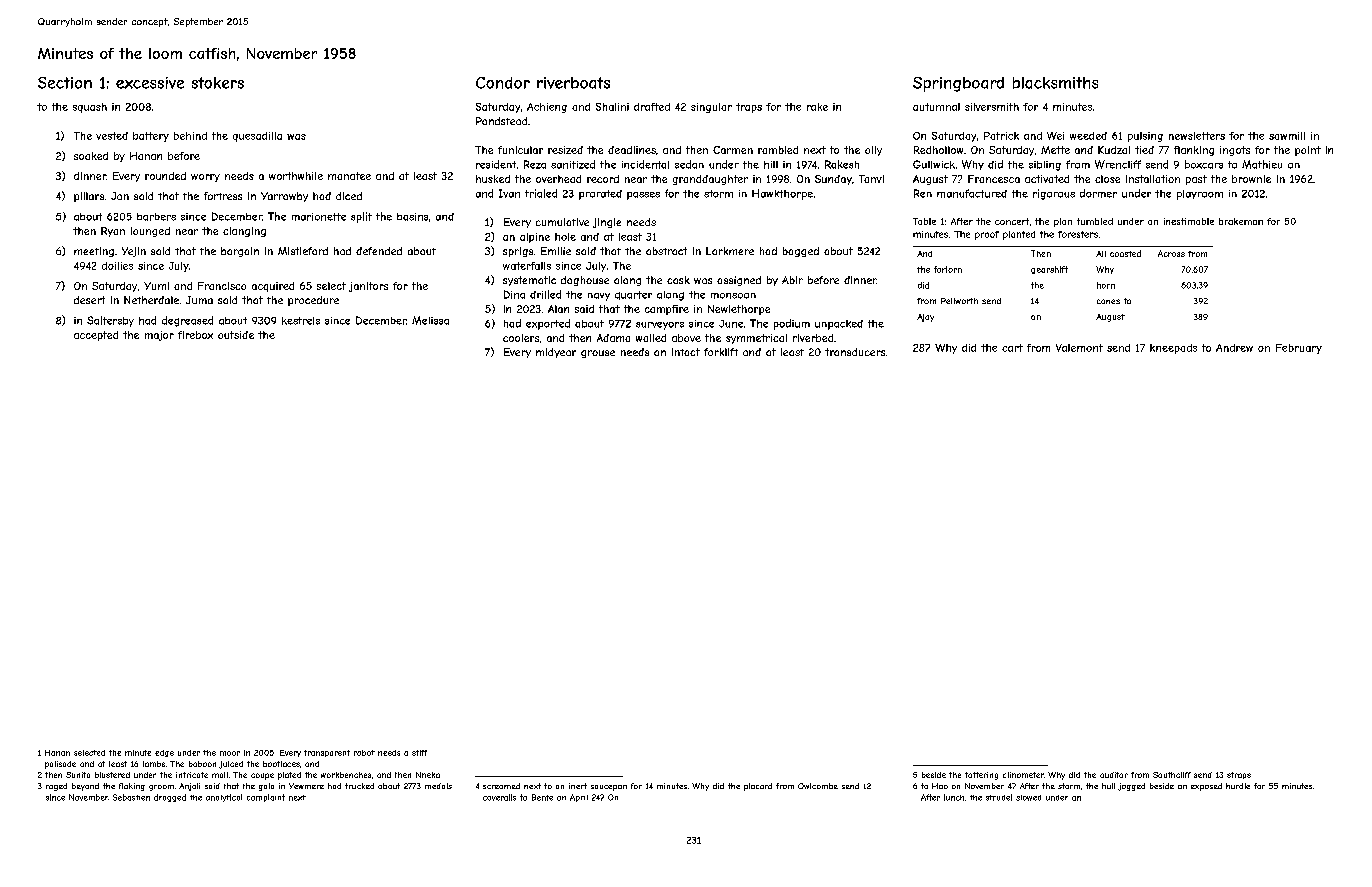 This document has width=1372, height=887. I want to click on February, so click(1299, 349).
